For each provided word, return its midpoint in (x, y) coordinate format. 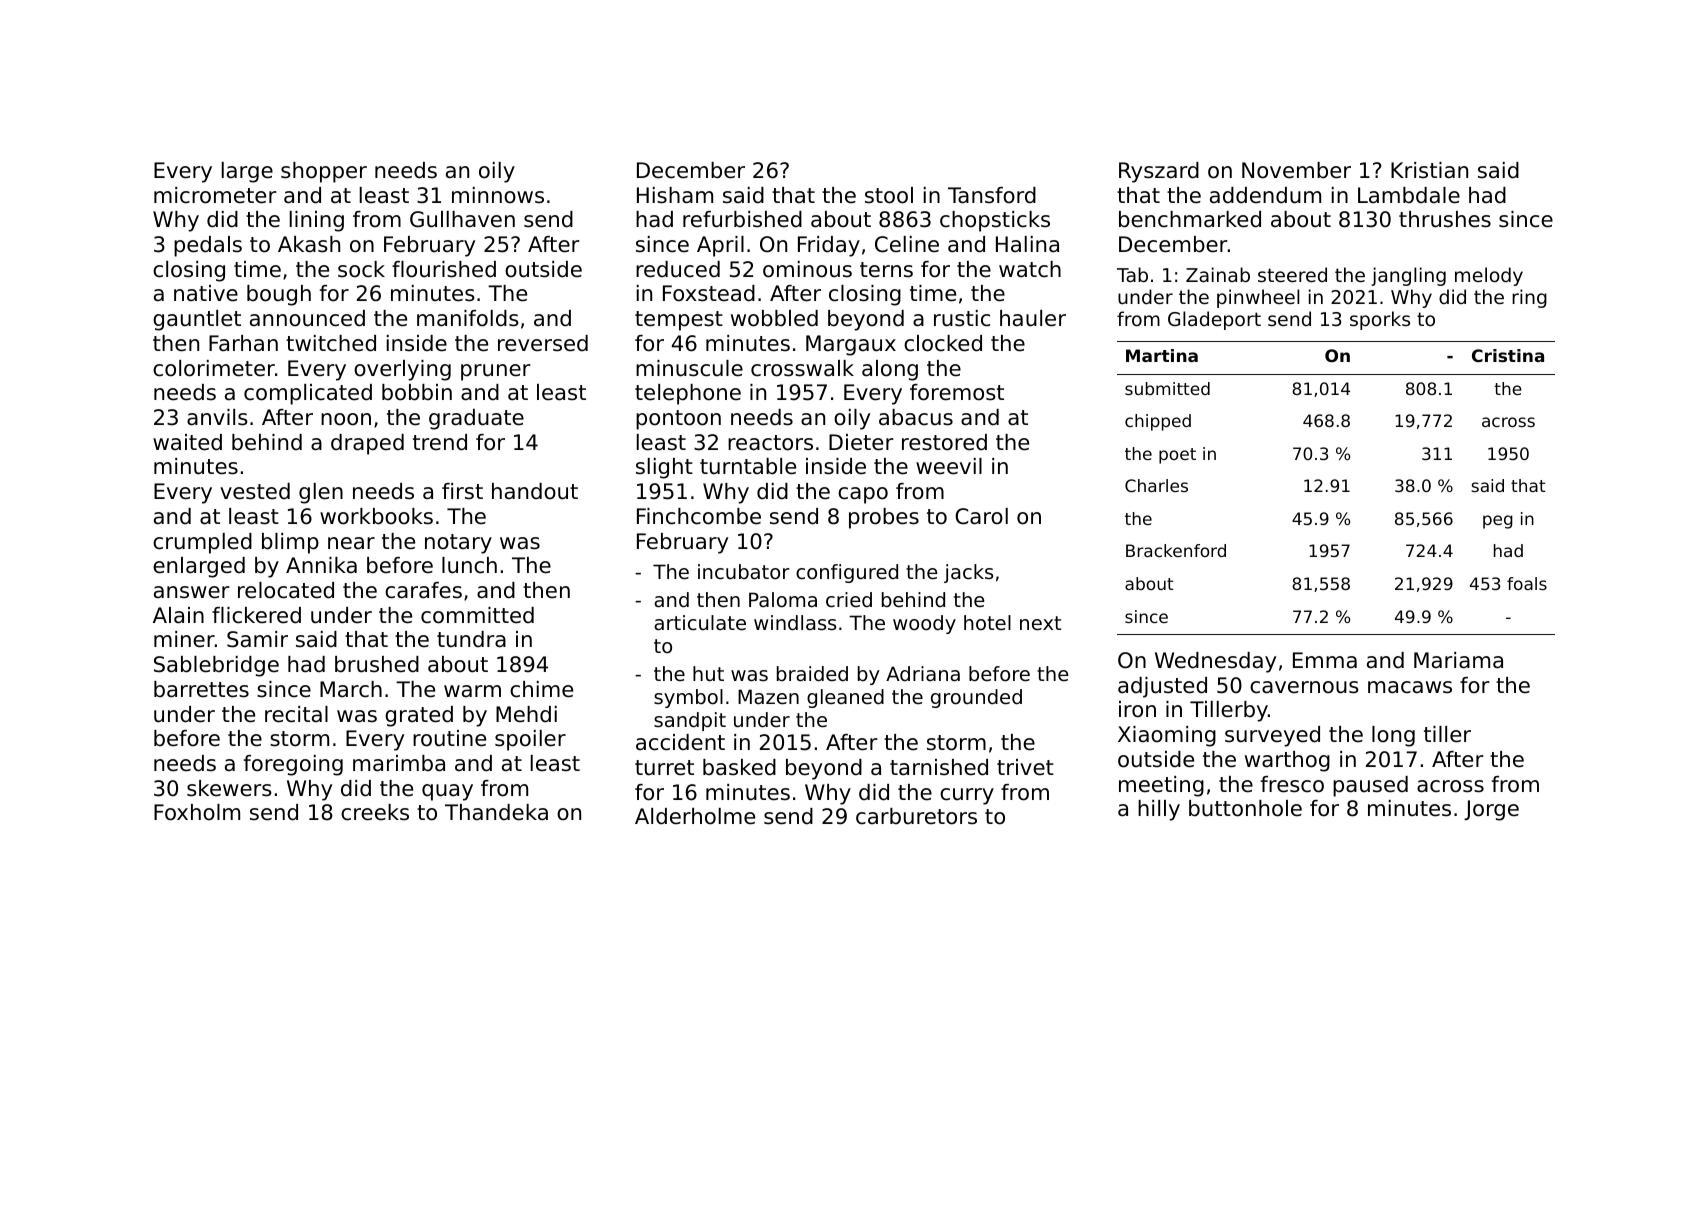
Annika (321, 565)
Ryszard (1159, 172)
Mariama (1458, 660)
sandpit (690, 721)
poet (1177, 456)
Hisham (675, 195)
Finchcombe (699, 516)
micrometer (215, 195)
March (351, 689)
